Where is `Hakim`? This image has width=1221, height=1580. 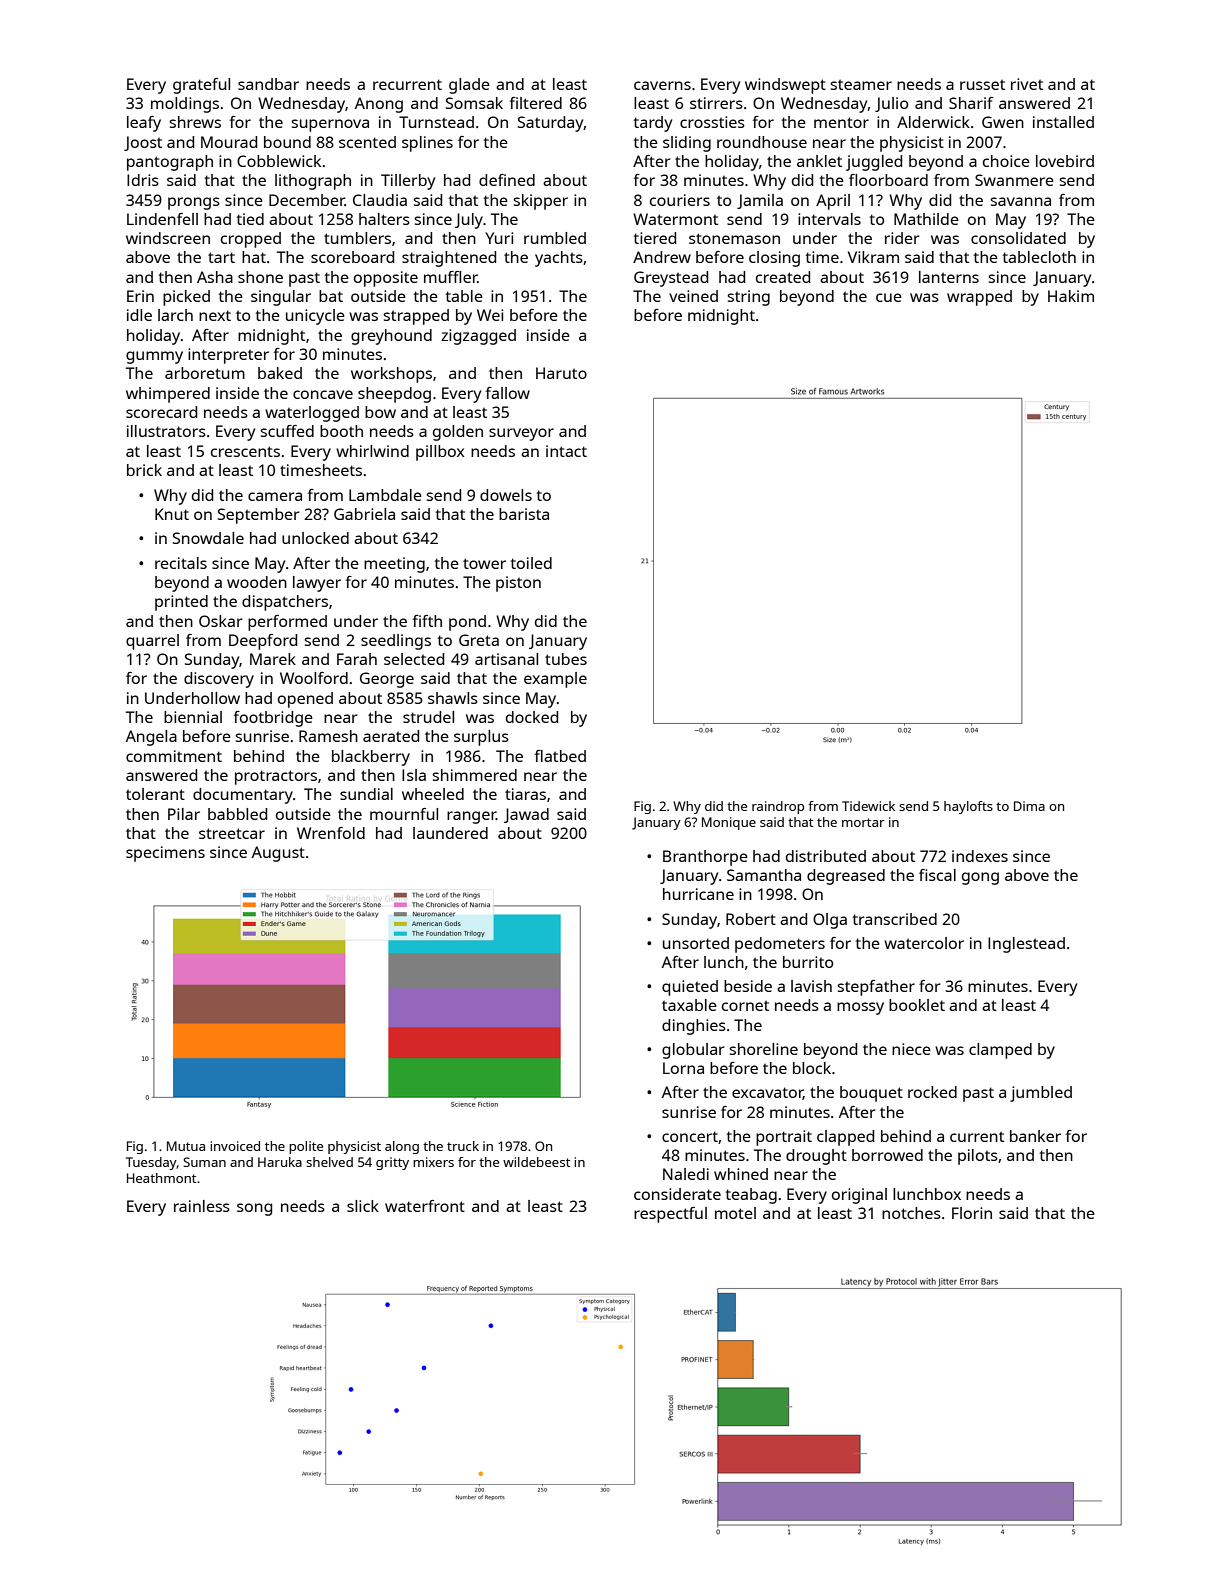
Hakim is located at coordinates (1071, 296).
